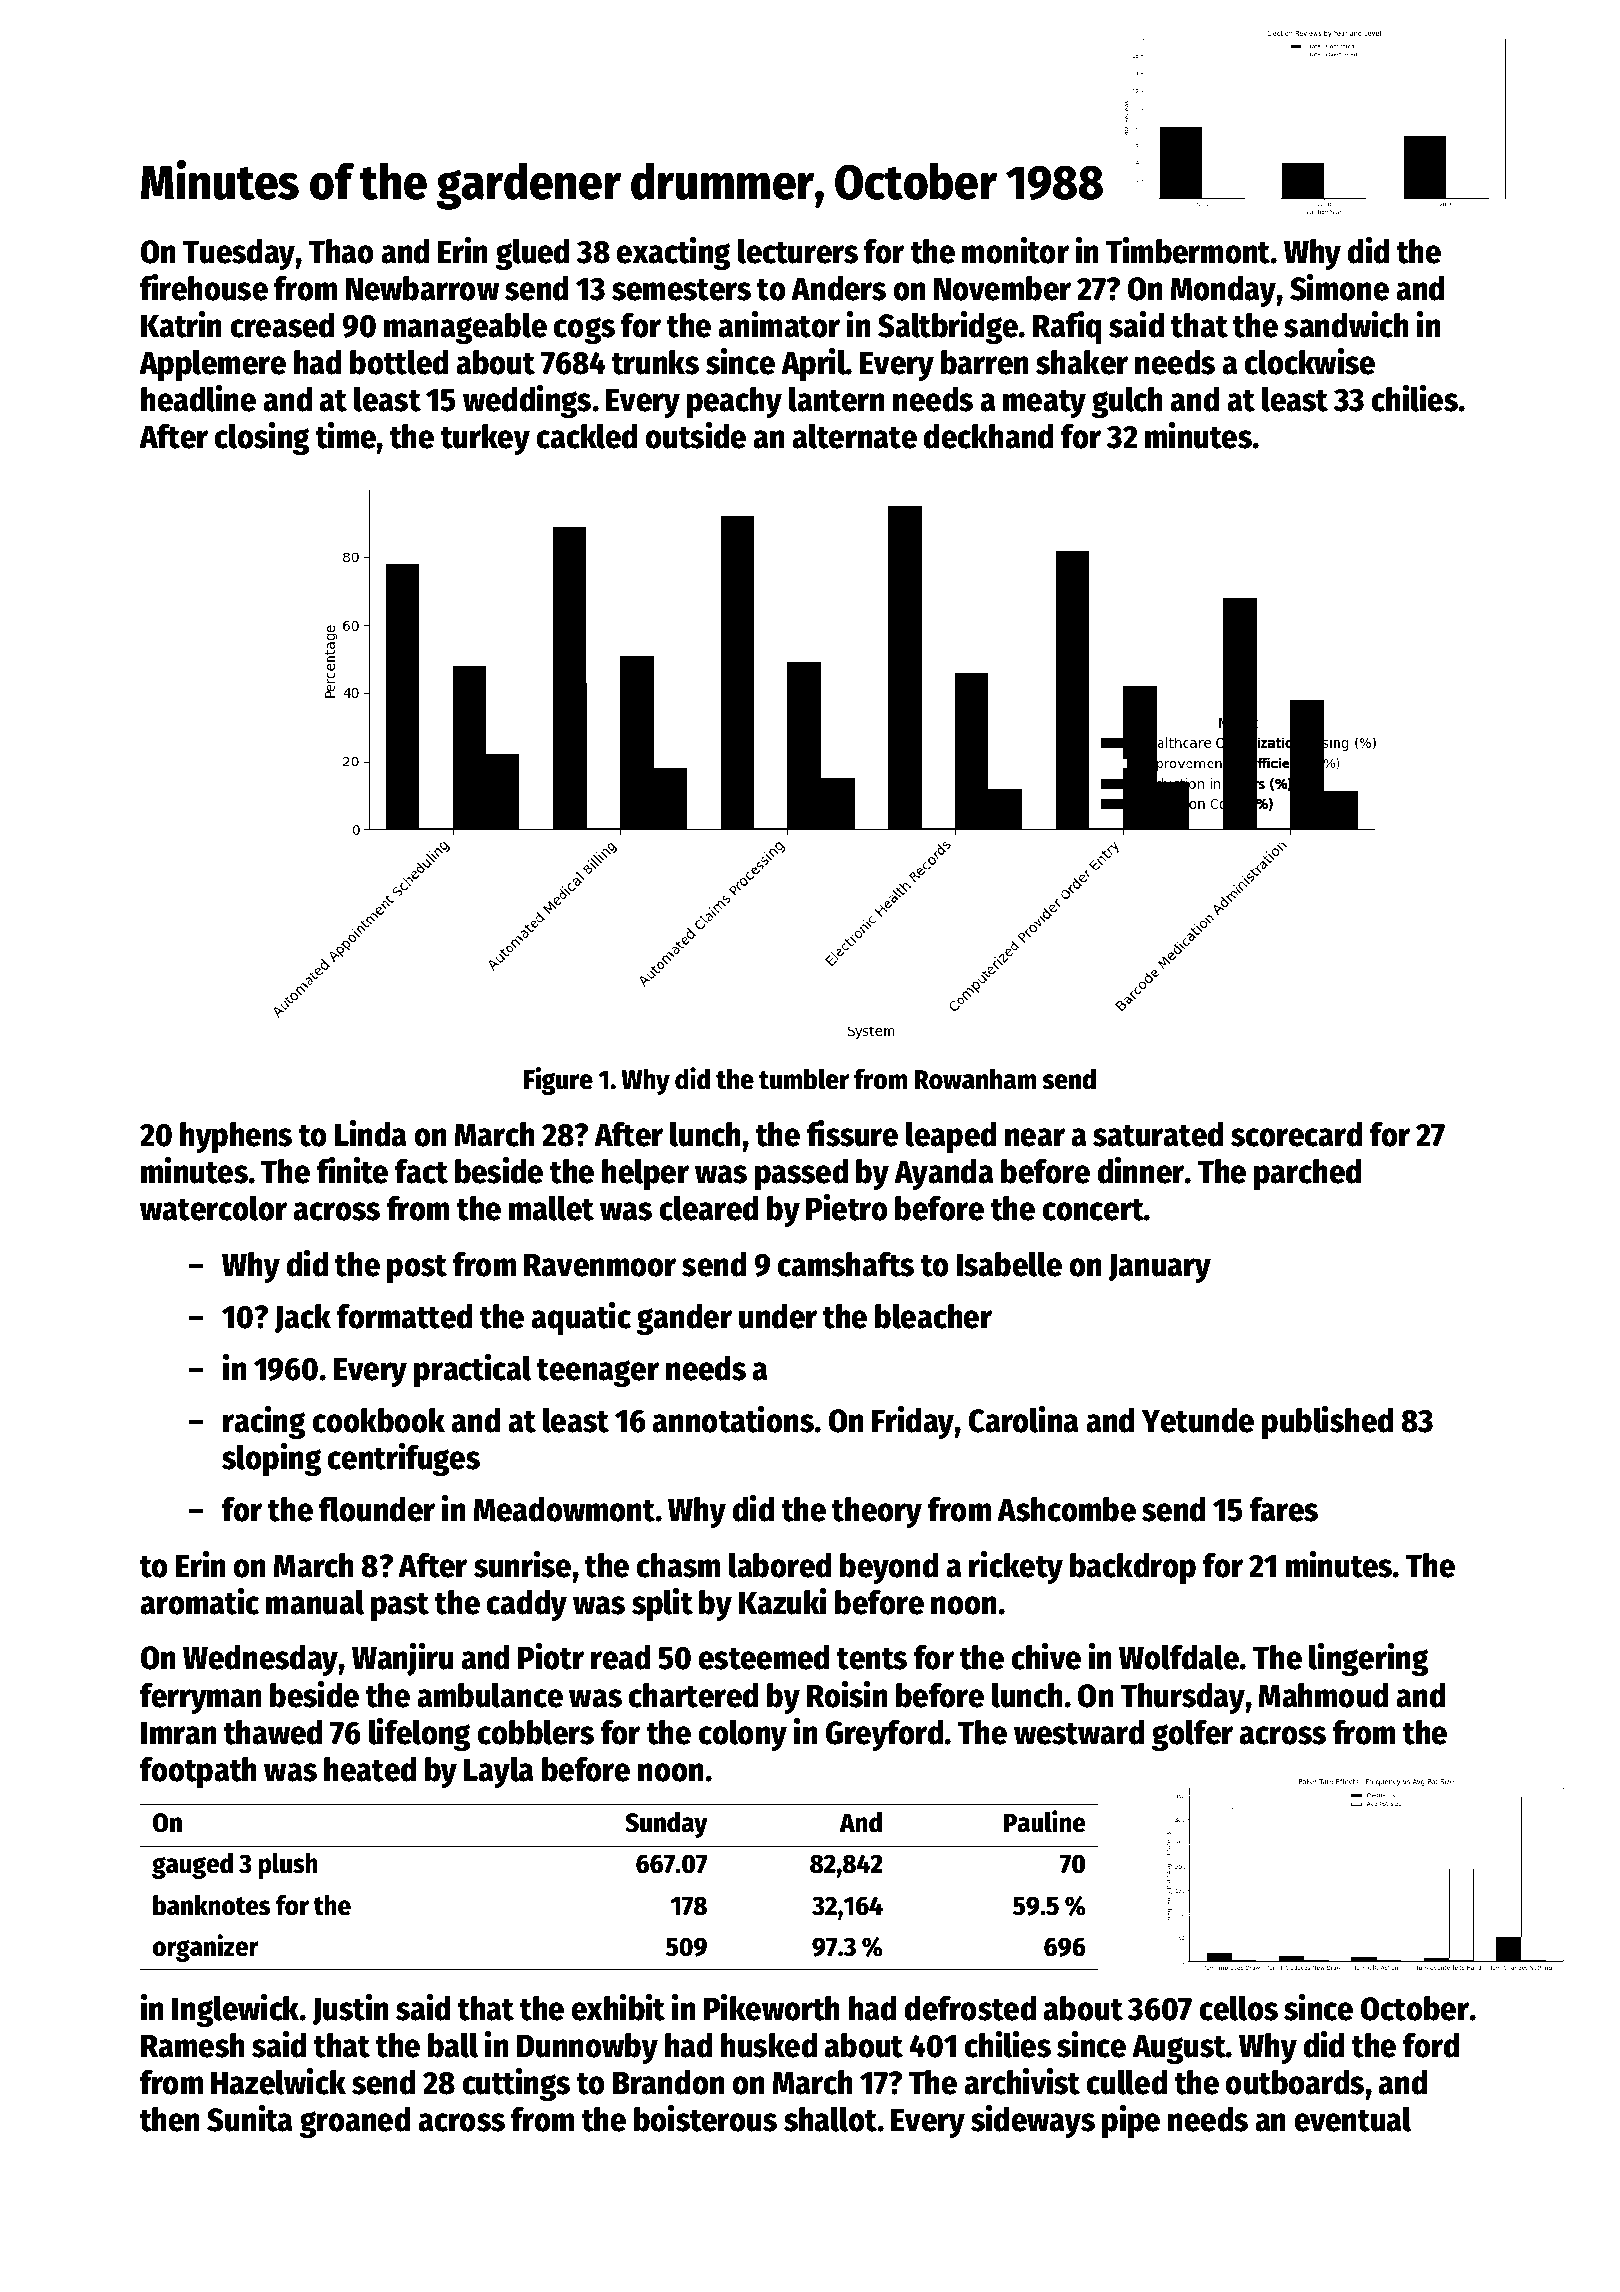  What do you see at coordinates (1323, 1695) in the document?
I see `Mahmoud` at bounding box center [1323, 1695].
